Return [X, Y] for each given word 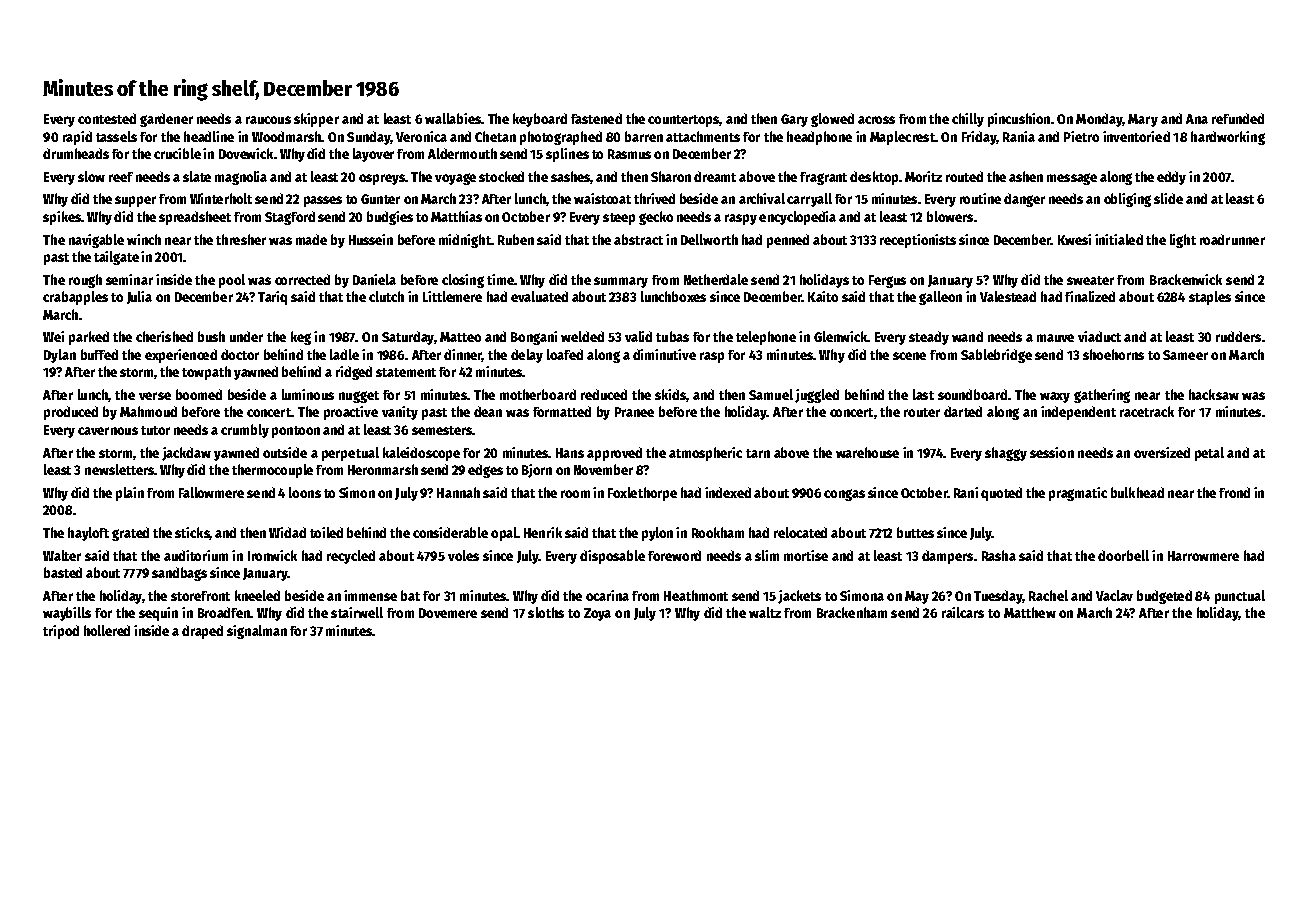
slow [91, 176]
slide [1168, 198]
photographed [561, 138]
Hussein [371, 239]
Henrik [543, 532]
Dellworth [709, 239]
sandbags [179, 574]
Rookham [718, 532]
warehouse [867, 452]
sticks [192, 533]
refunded [1238, 118]
